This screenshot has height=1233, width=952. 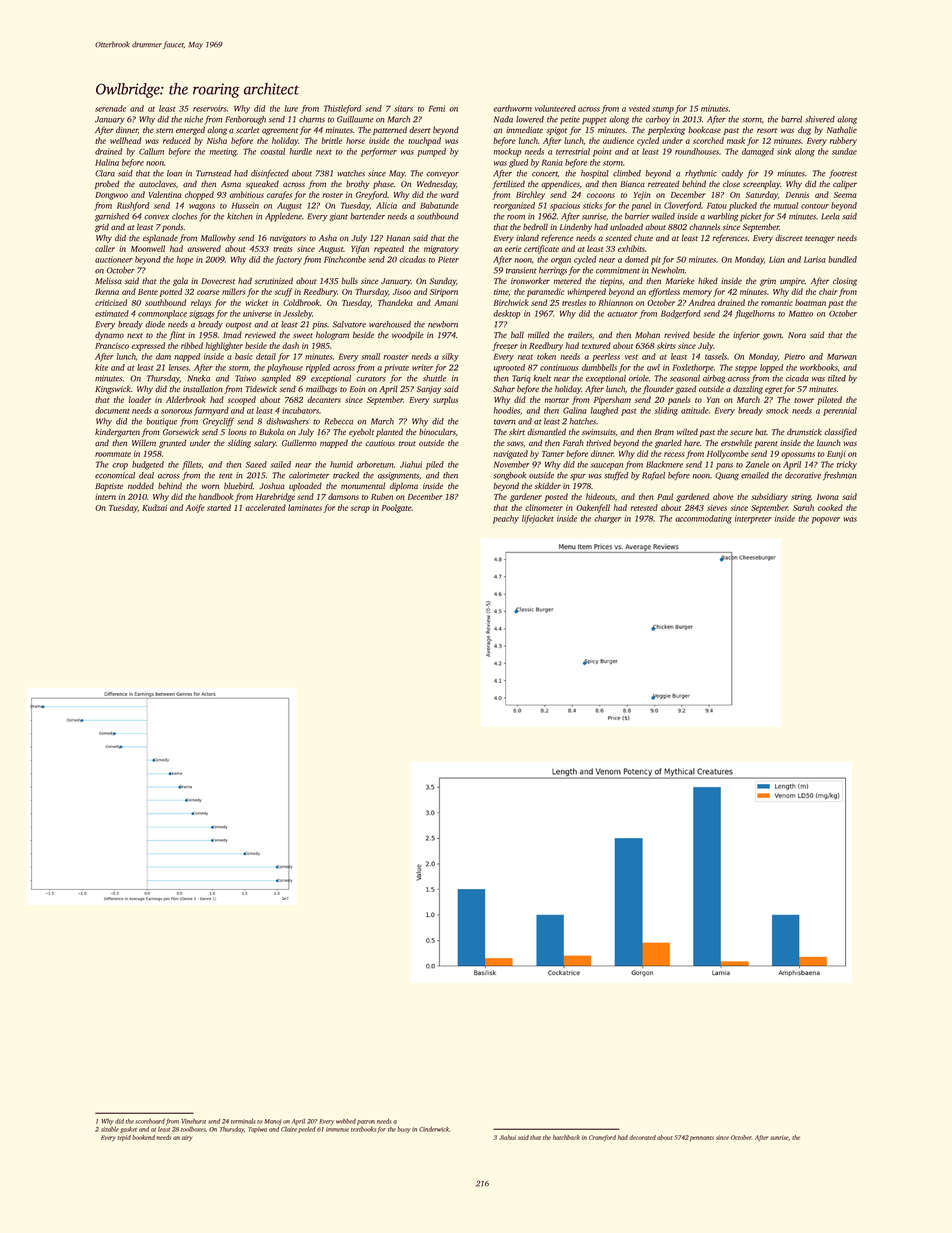 I want to click on Cinderwick, so click(x=434, y=1129).
